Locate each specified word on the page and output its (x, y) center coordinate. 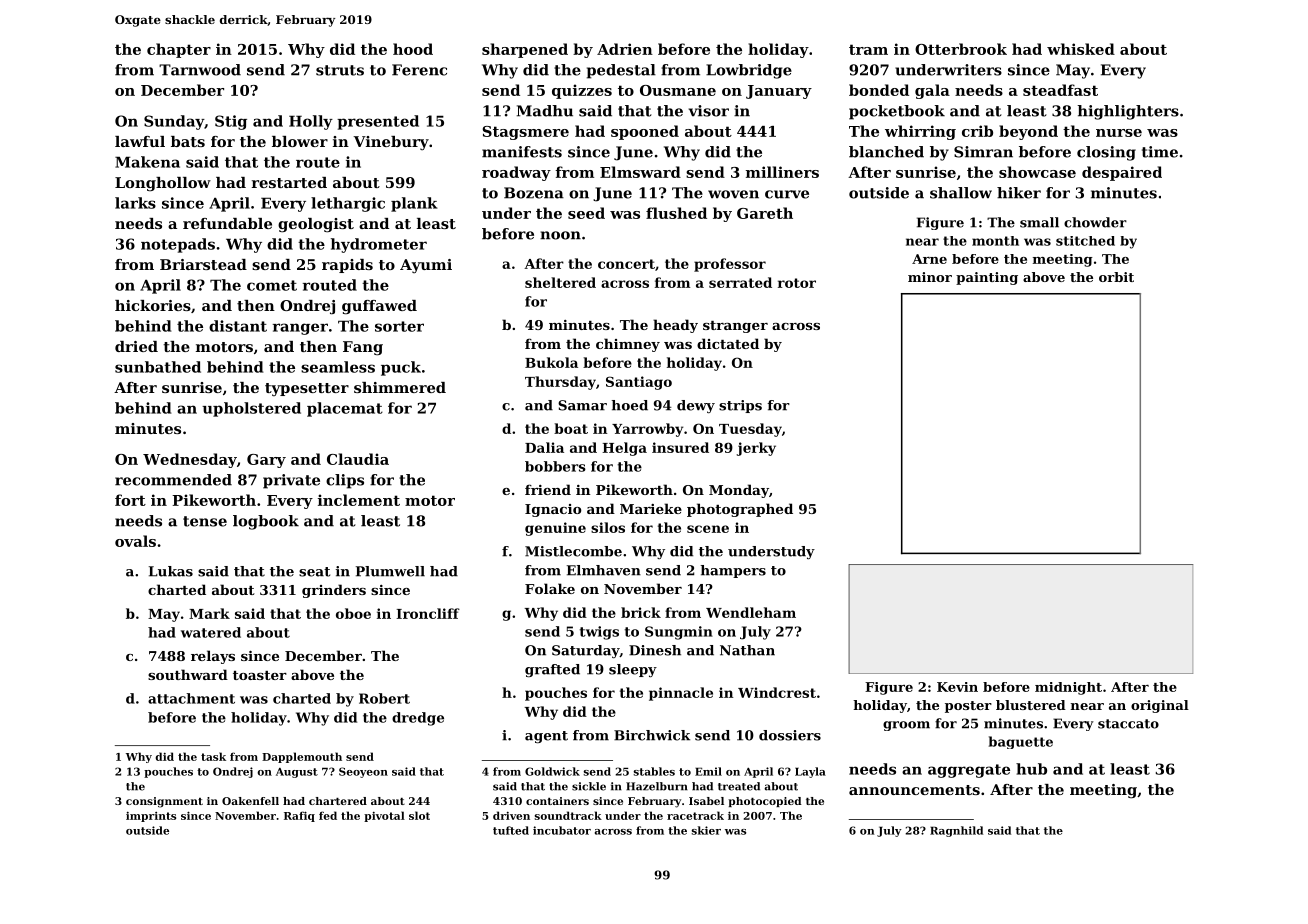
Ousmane (678, 90)
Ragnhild (956, 831)
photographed (740, 510)
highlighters (1128, 112)
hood (413, 49)
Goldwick (552, 771)
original (1160, 706)
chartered (338, 801)
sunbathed (158, 367)
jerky (756, 449)
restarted (289, 182)
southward (188, 674)
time (1160, 152)
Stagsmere (526, 133)
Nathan (747, 650)
